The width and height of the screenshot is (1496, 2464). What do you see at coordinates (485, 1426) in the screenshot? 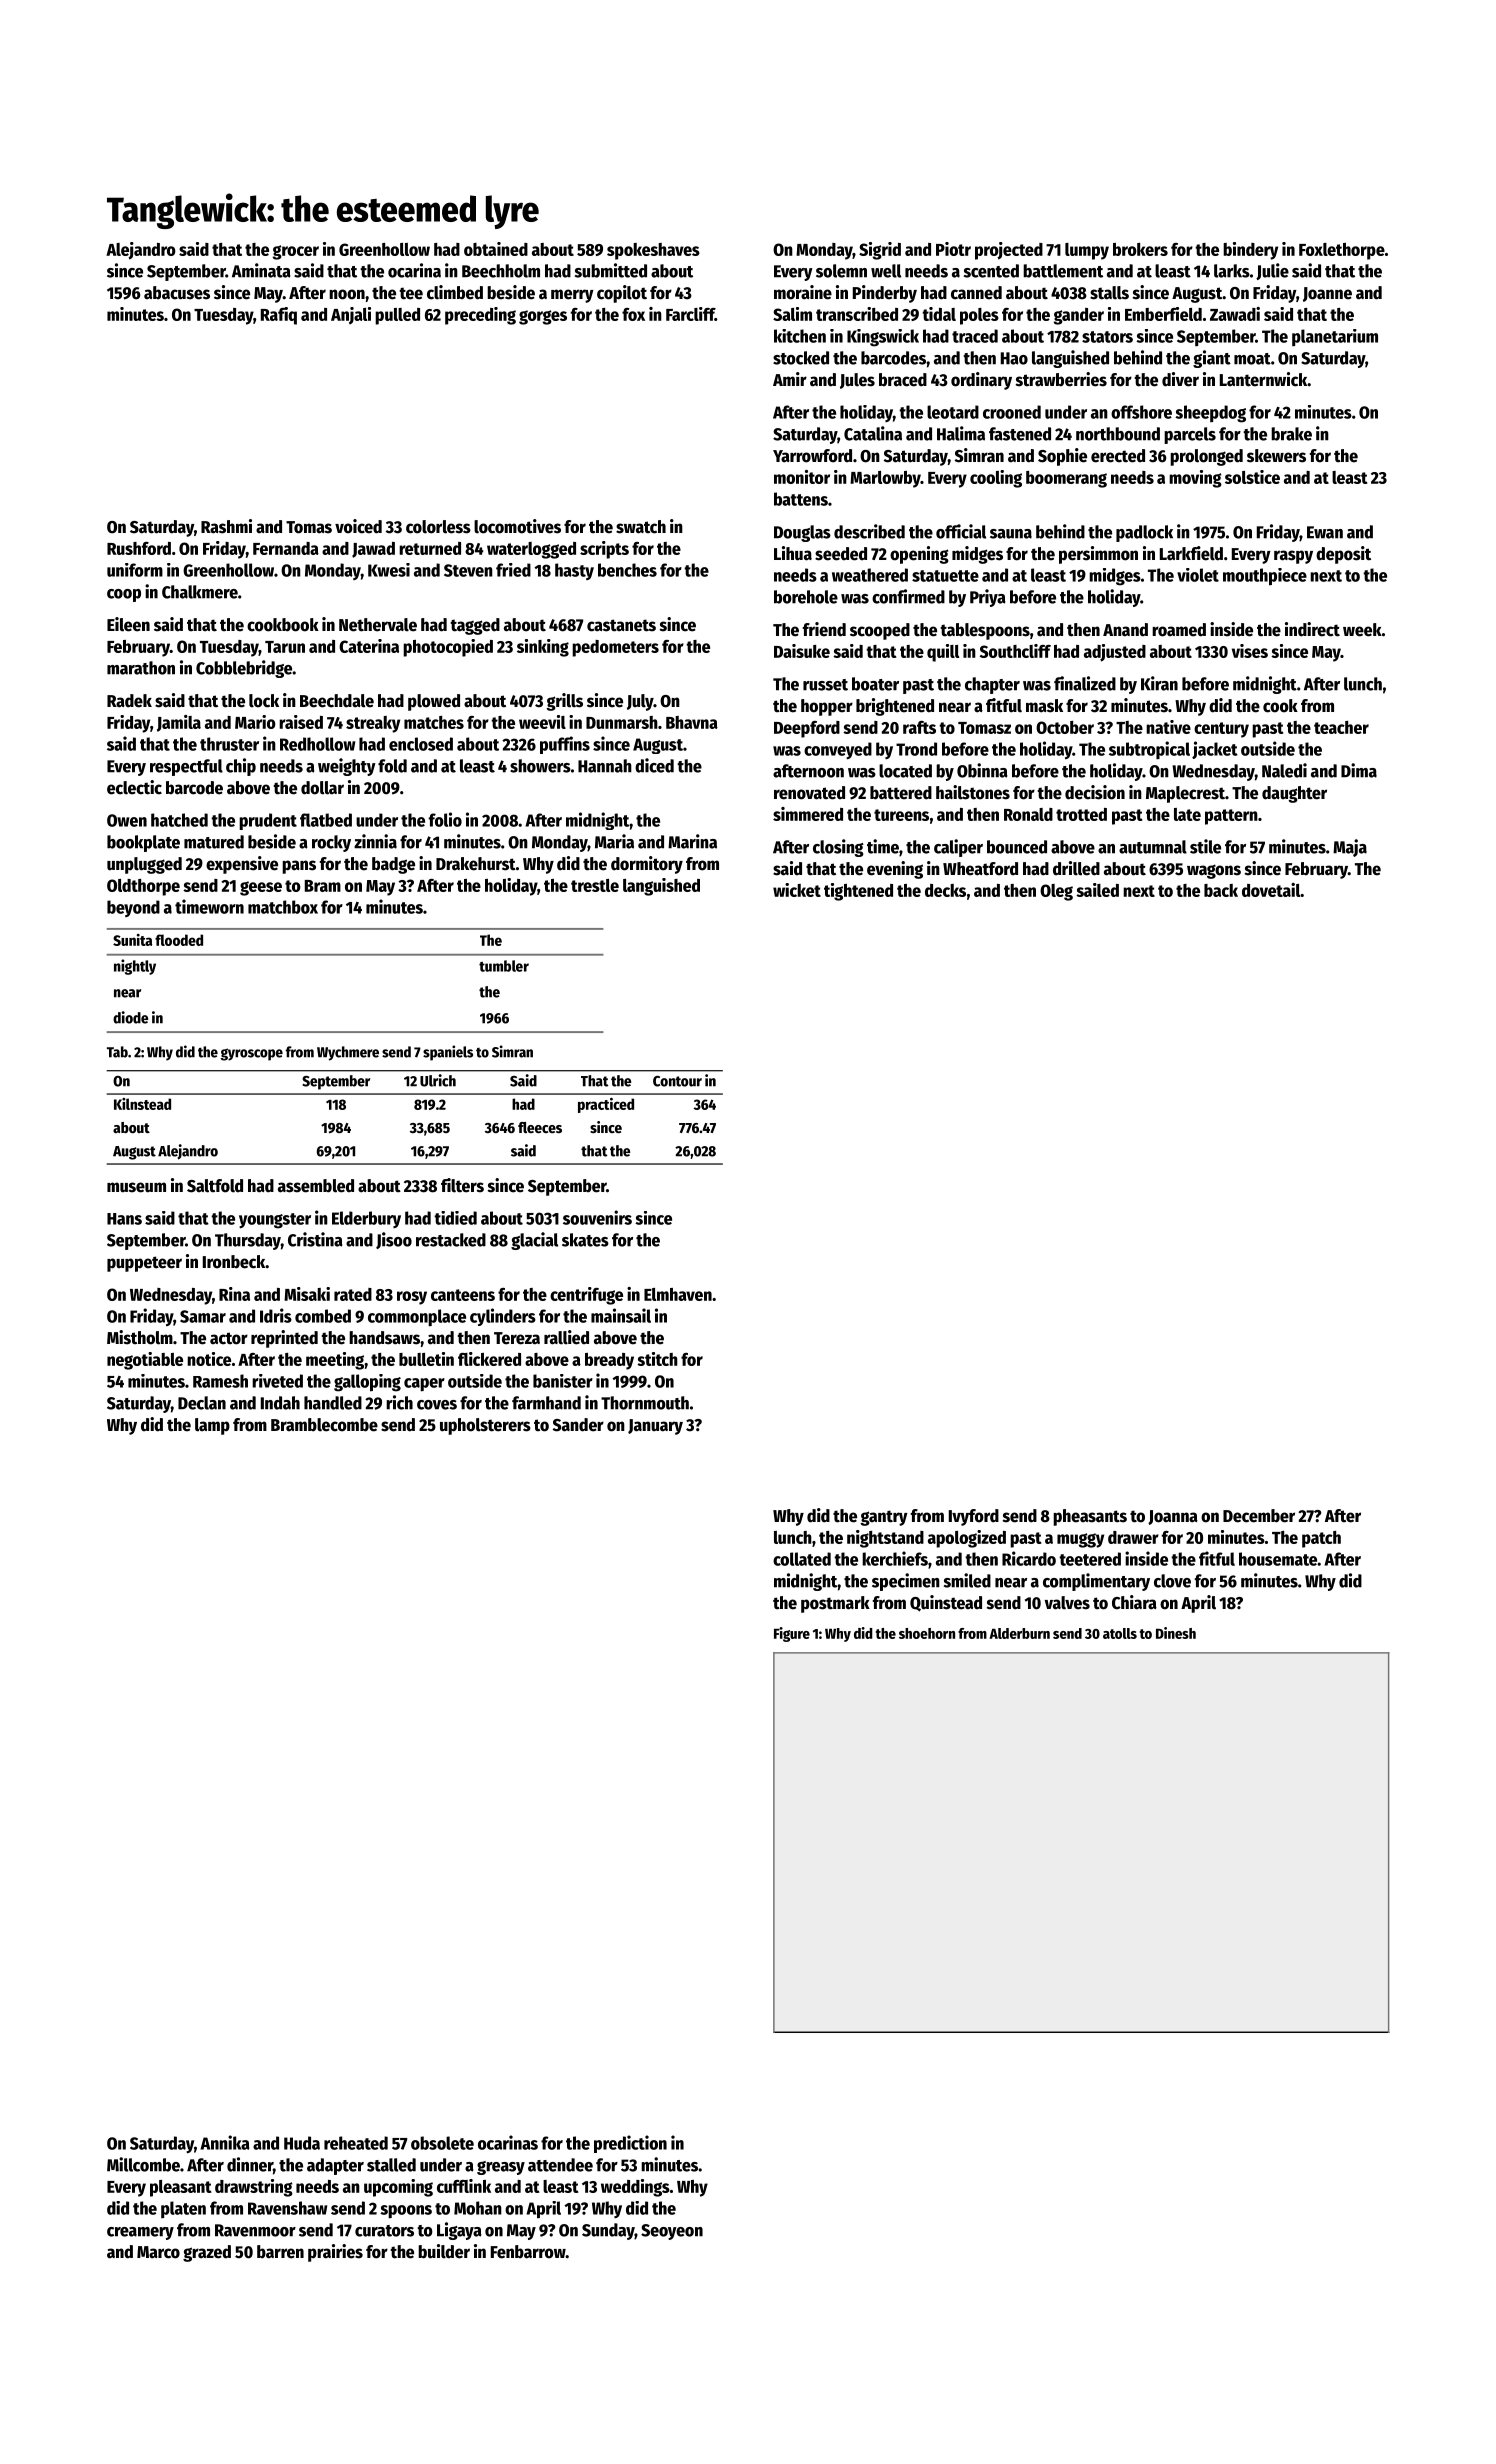
I see `upholsterers` at bounding box center [485, 1426].
